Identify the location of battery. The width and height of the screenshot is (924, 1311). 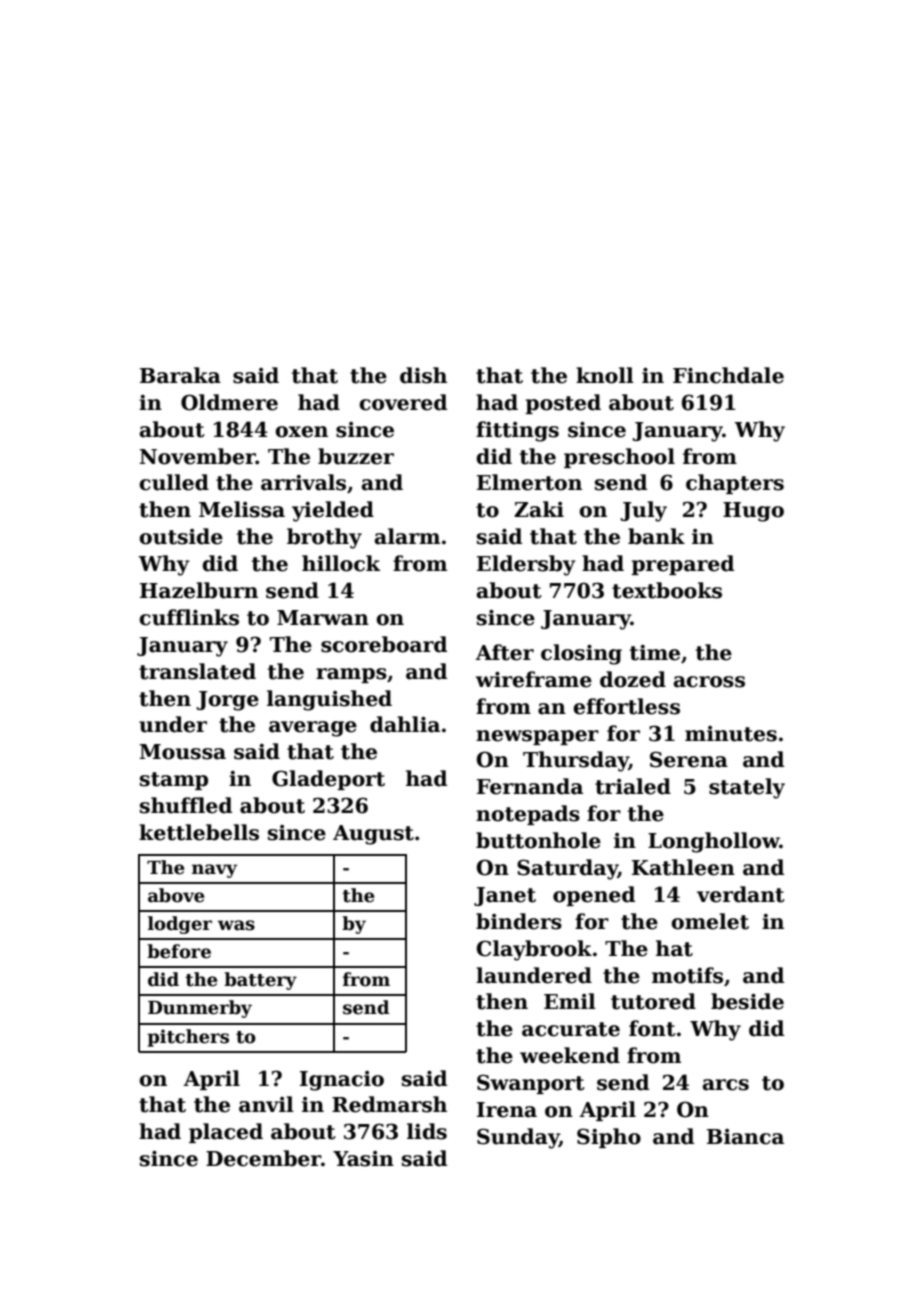
(260, 981).
